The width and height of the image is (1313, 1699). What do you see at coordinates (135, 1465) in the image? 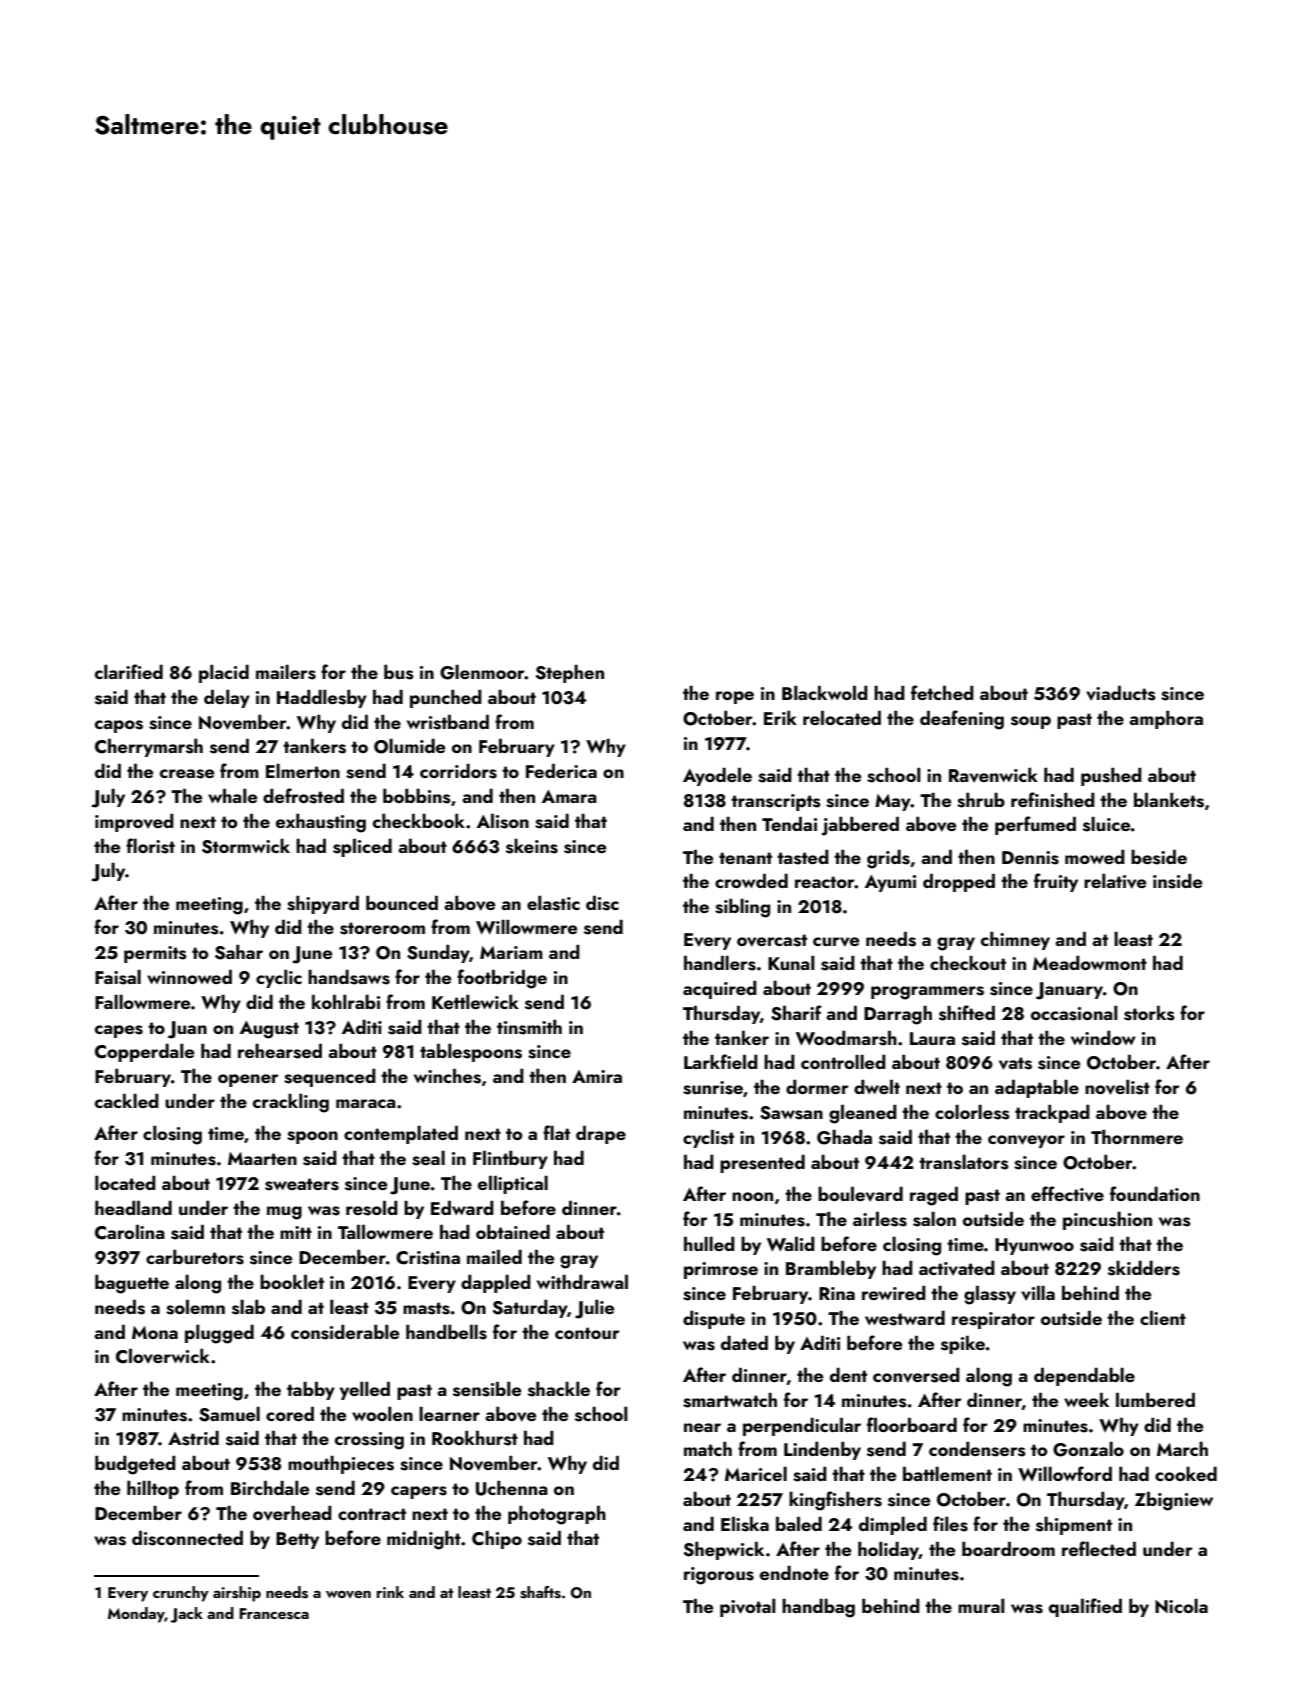
I see `budgeted` at bounding box center [135, 1465].
